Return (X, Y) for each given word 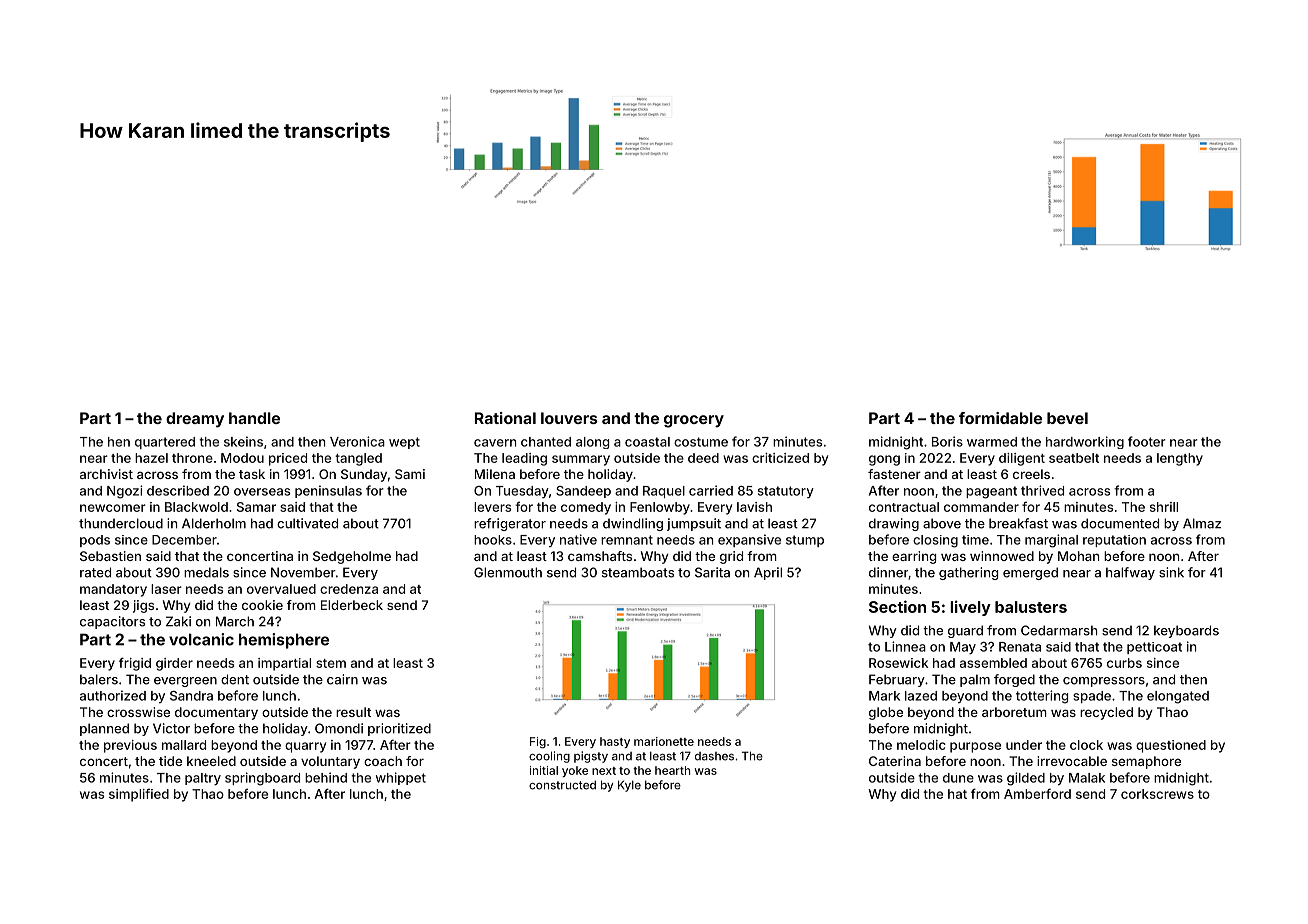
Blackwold (196, 507)
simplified (139, 795)
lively (970, 608)
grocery (694, 421)
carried (711, 490)
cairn (342, 679)
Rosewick (898, 663)
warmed (992, 442)
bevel (1067, 418)
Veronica (357, 441)
